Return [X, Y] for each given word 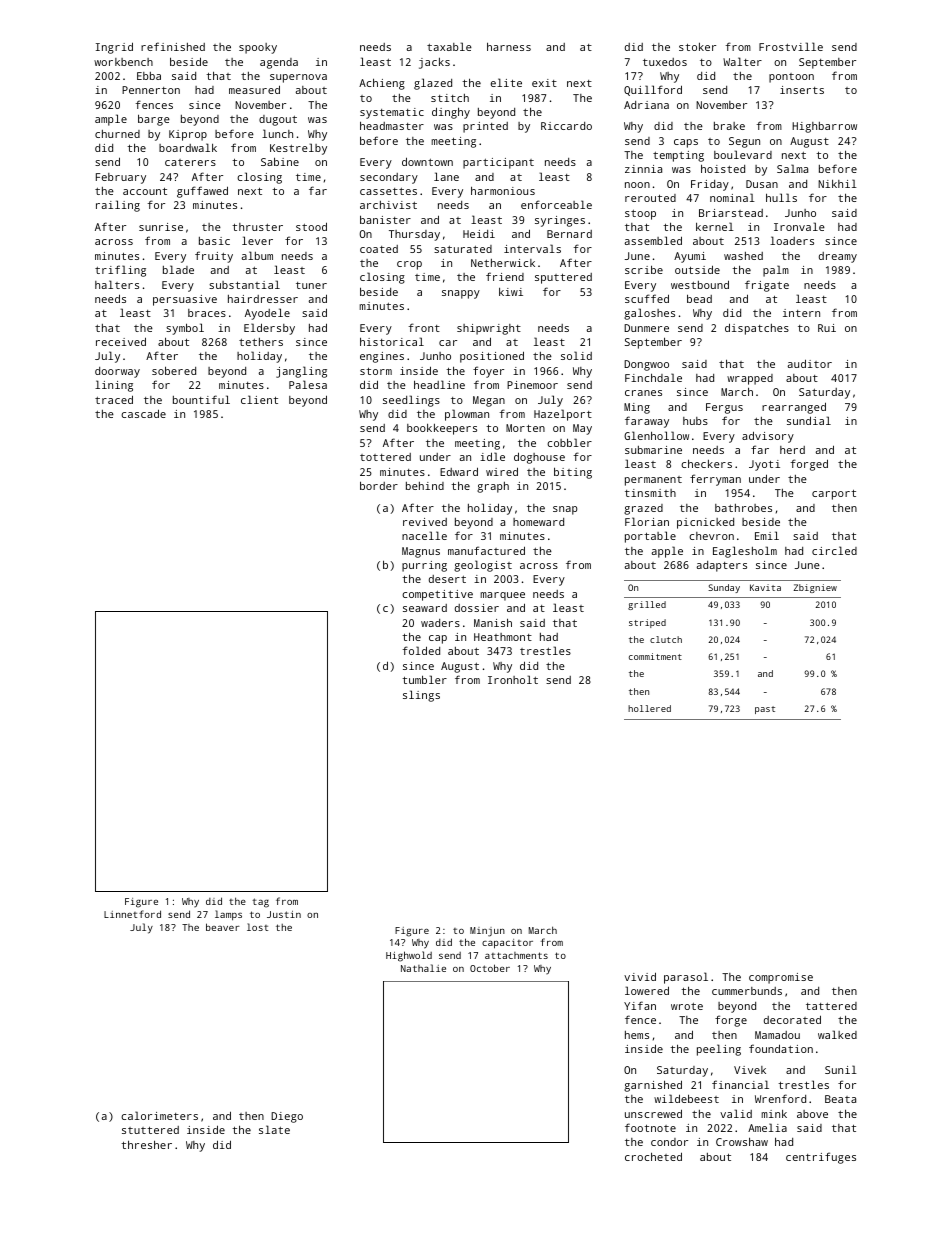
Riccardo [566, 126]
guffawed [202, 192]
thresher [146, 1144]
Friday [710, 185]
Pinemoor [532, 385]
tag [260, 903]
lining [114, 386]
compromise [781, 978]
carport [834, 495]
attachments [516, 955]
